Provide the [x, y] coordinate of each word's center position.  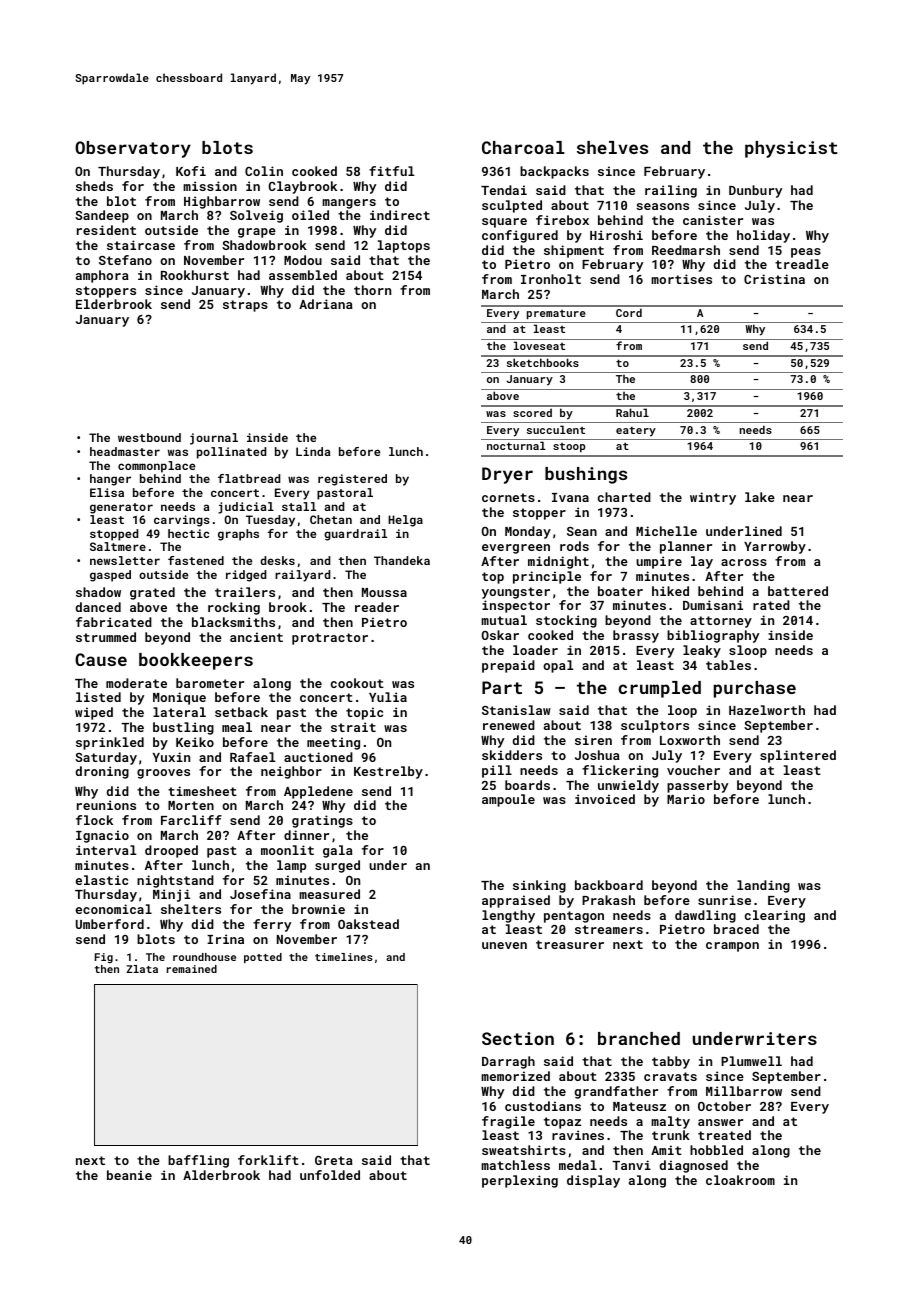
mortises [681, 279]
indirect [400, 215]
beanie [129, 1175]
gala [338, 851]
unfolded [330, 1175]
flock [94, 820]
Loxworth [690, 740]
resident [106, 230]
